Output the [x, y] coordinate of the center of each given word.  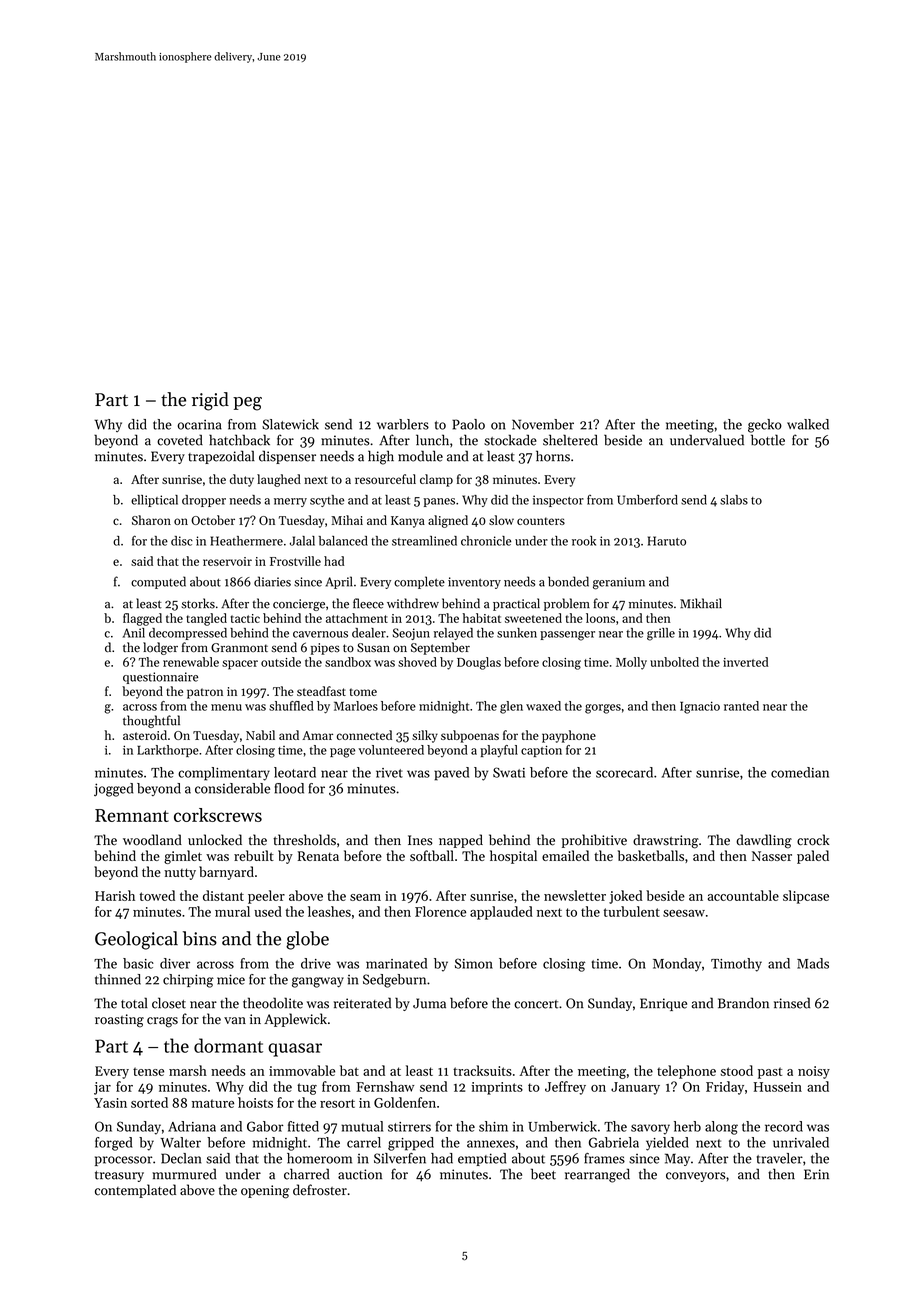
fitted [303, 1126]
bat [349, 1070]
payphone [569, 736]
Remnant [132, 815]
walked [808, 424]
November [543, 424]
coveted [180, 440]
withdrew [413, 603]
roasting [119, 1021]
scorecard [624, 772]
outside [281, 662]
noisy [814, 1072]
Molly [631, 663]
